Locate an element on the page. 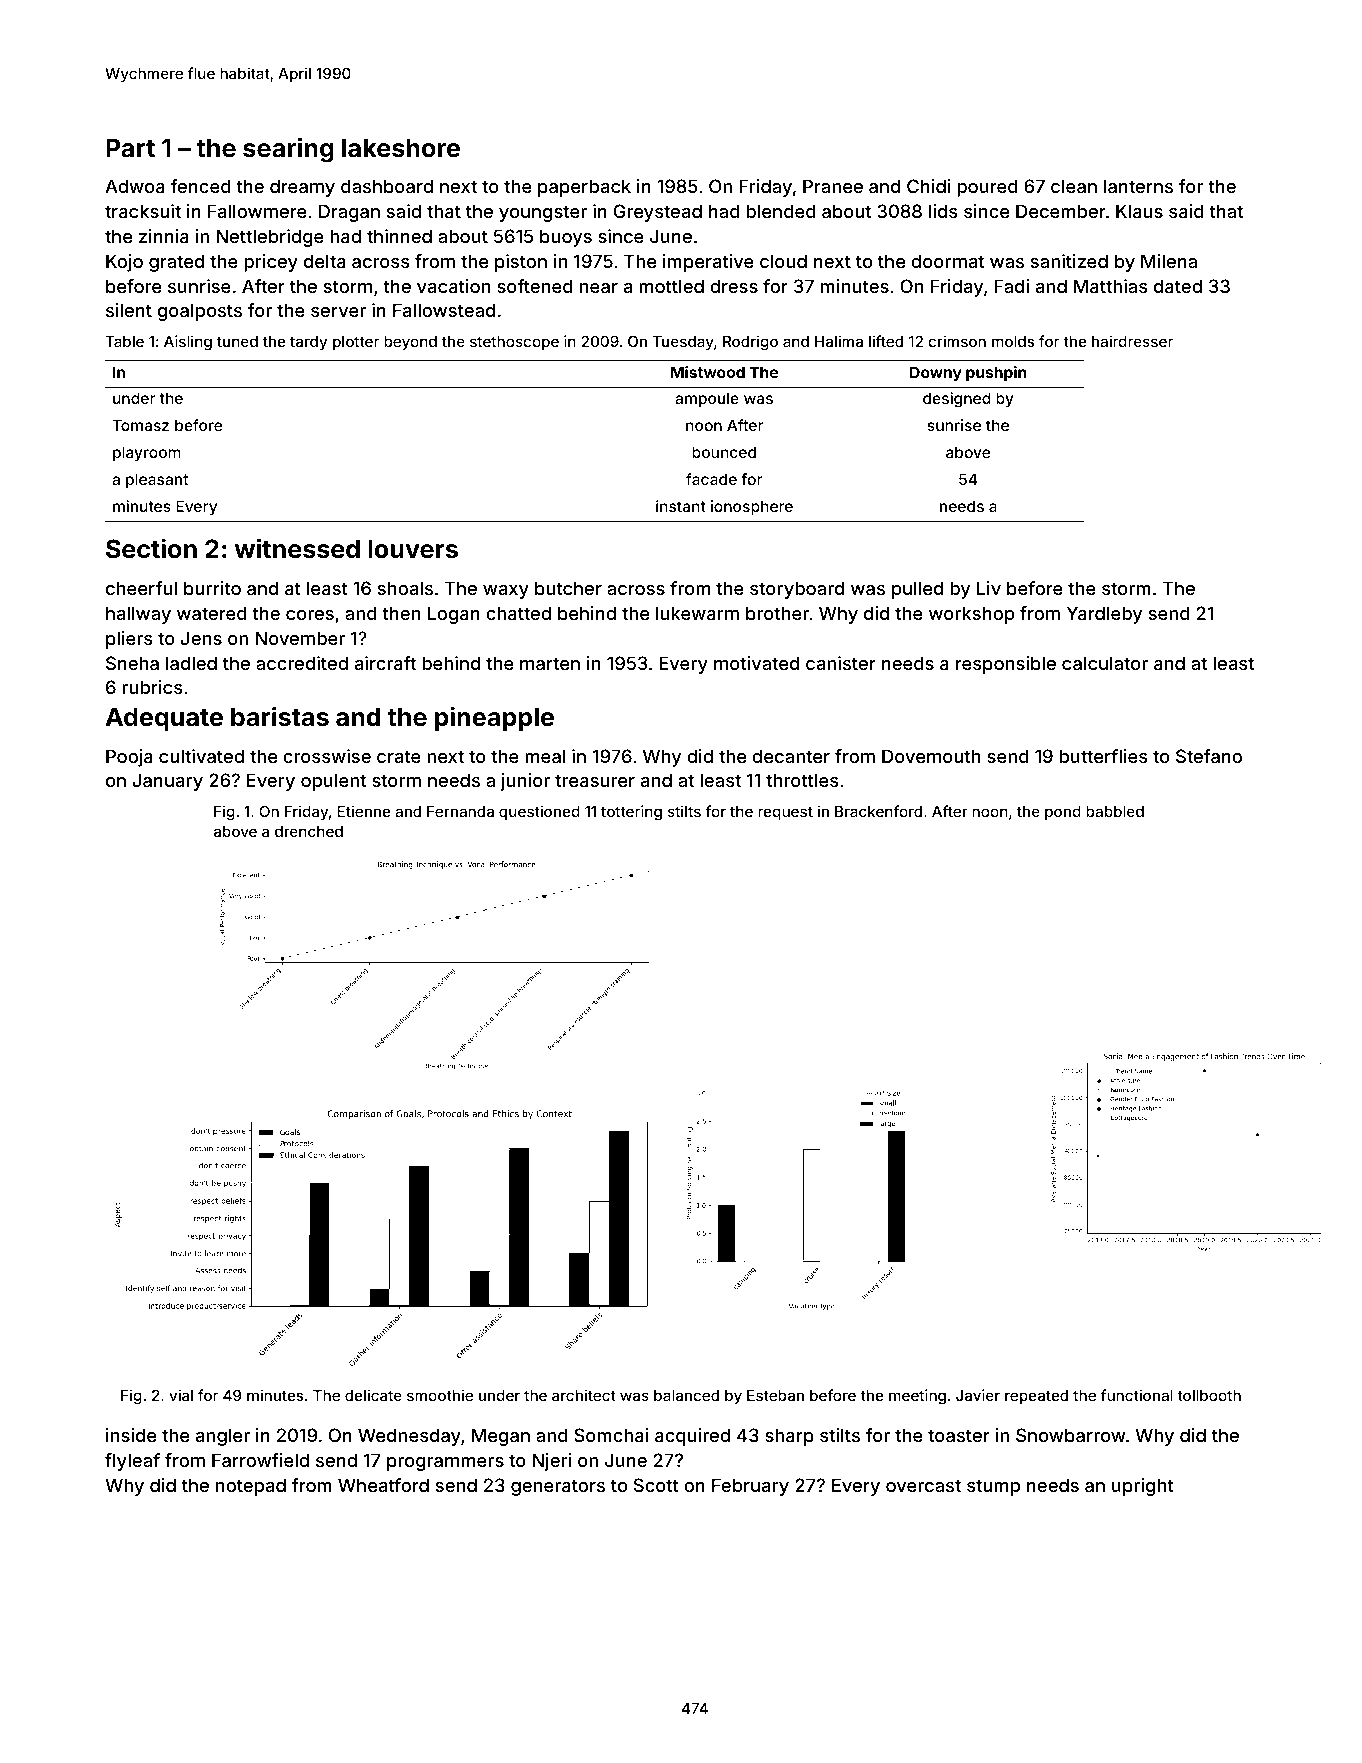  Esteban is located at coordinates (775, 1395).
